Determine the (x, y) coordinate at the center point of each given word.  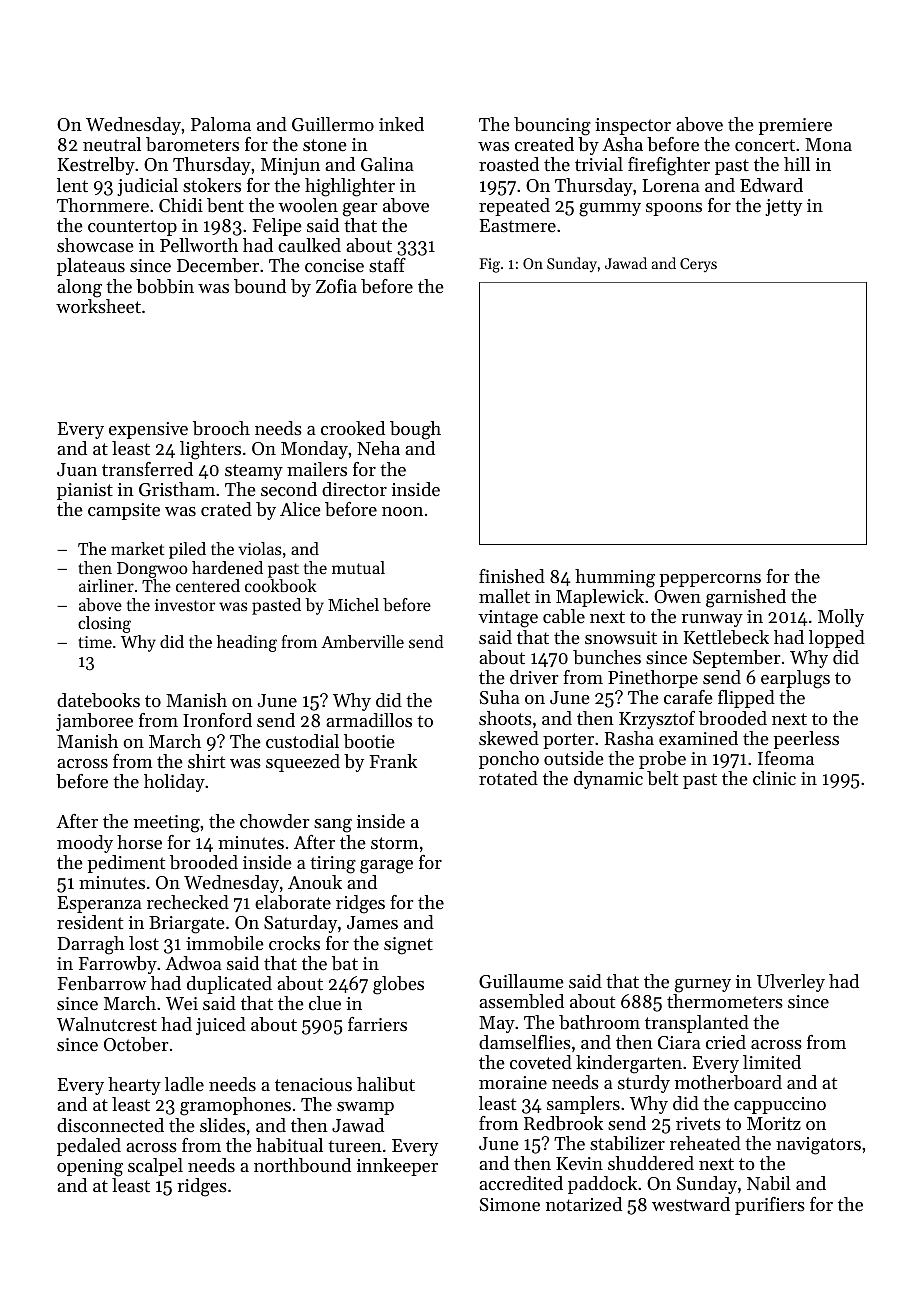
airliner (106, 585)
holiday (174, 783)
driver (534, 677)
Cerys (698, 265)
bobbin (165, 286)
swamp (365, 1108)
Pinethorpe (653, 679)
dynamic (608, 780)
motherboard (728, 1082)
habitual (289, 1145)
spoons (674, 209)
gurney (703, 986)
